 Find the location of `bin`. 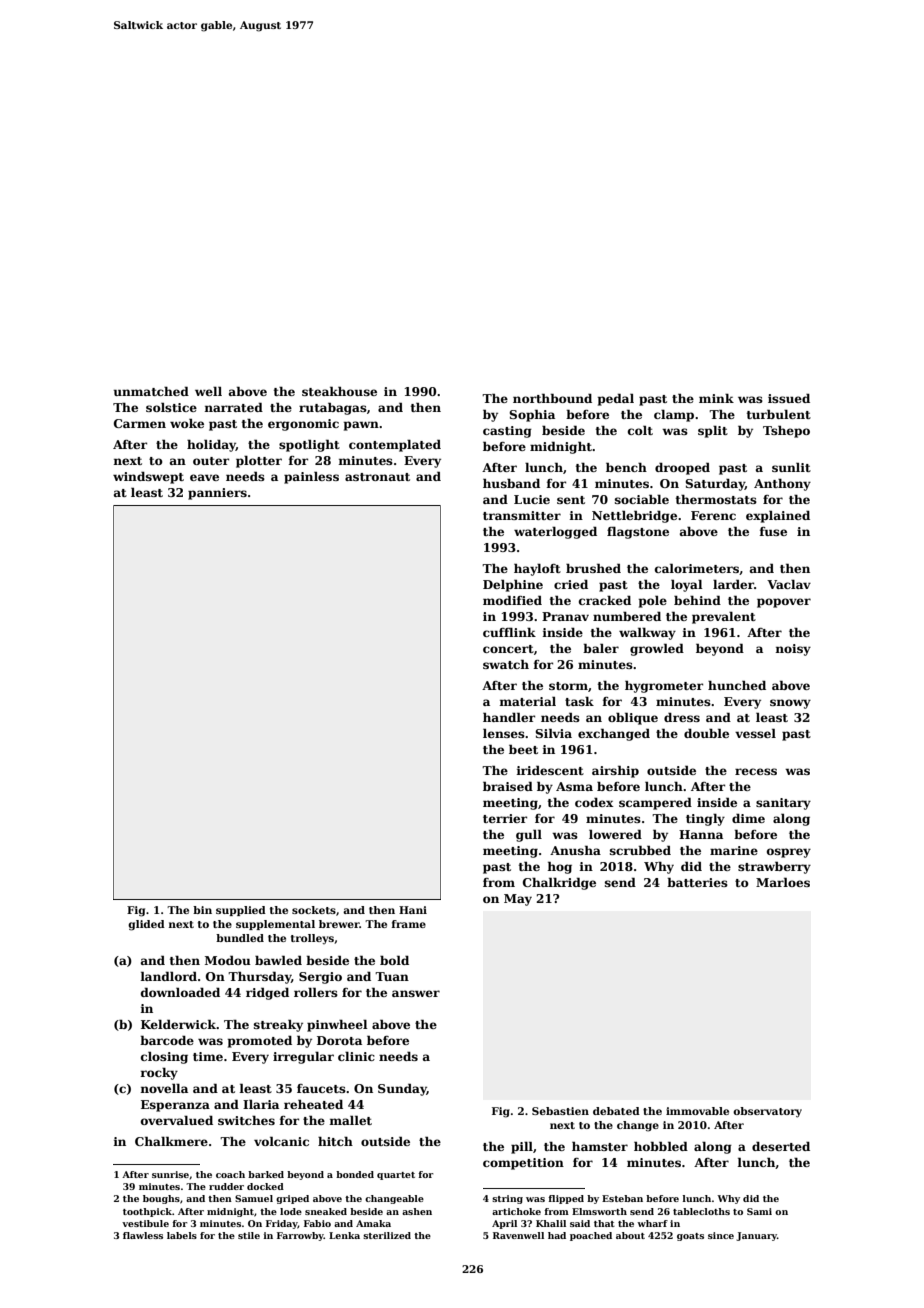

bin is located at coordinates (202, 910).
